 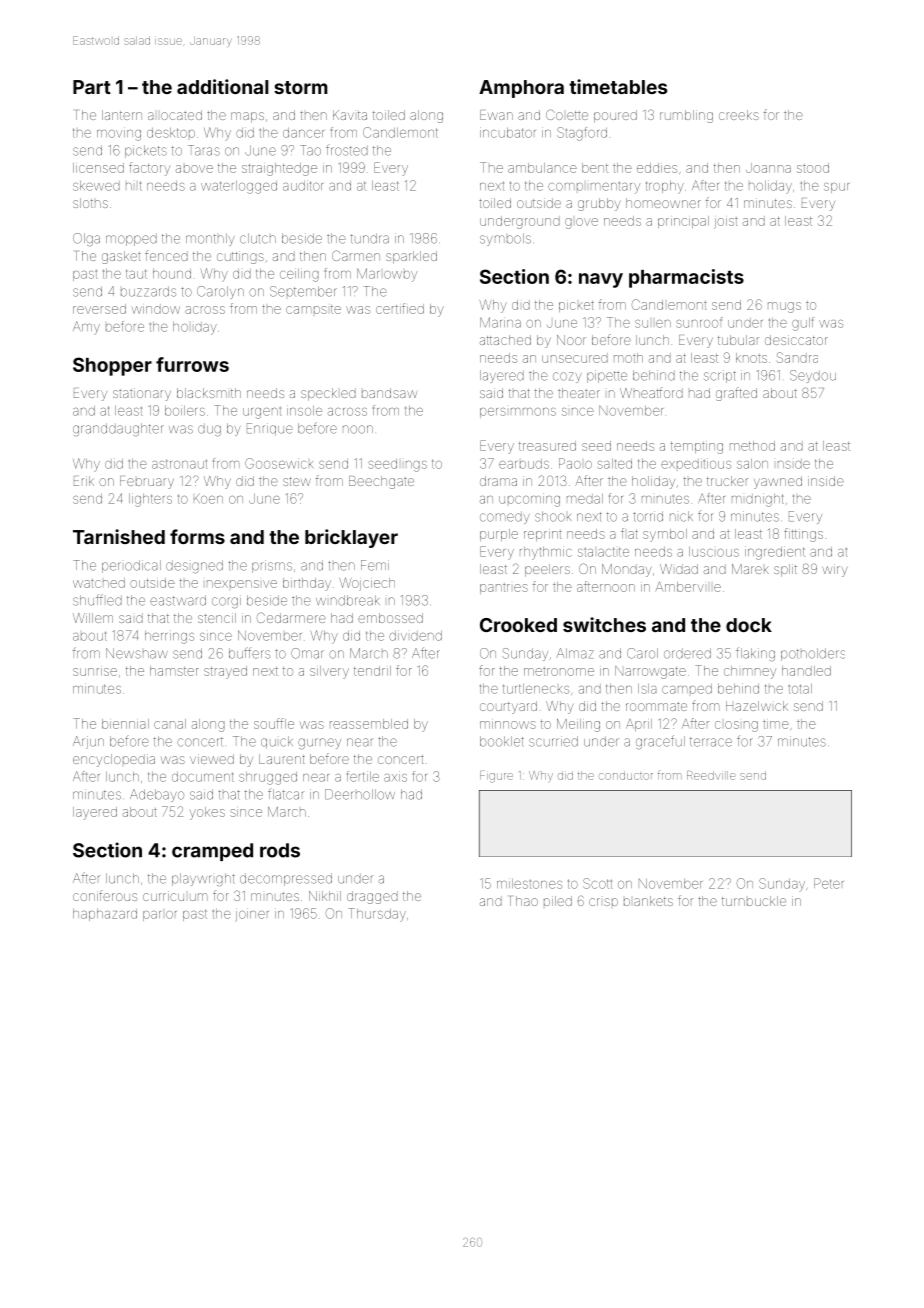 What do you see at coordinates (803, 535) in the image?
I see `fittings` at bounding box center [803, 535].
